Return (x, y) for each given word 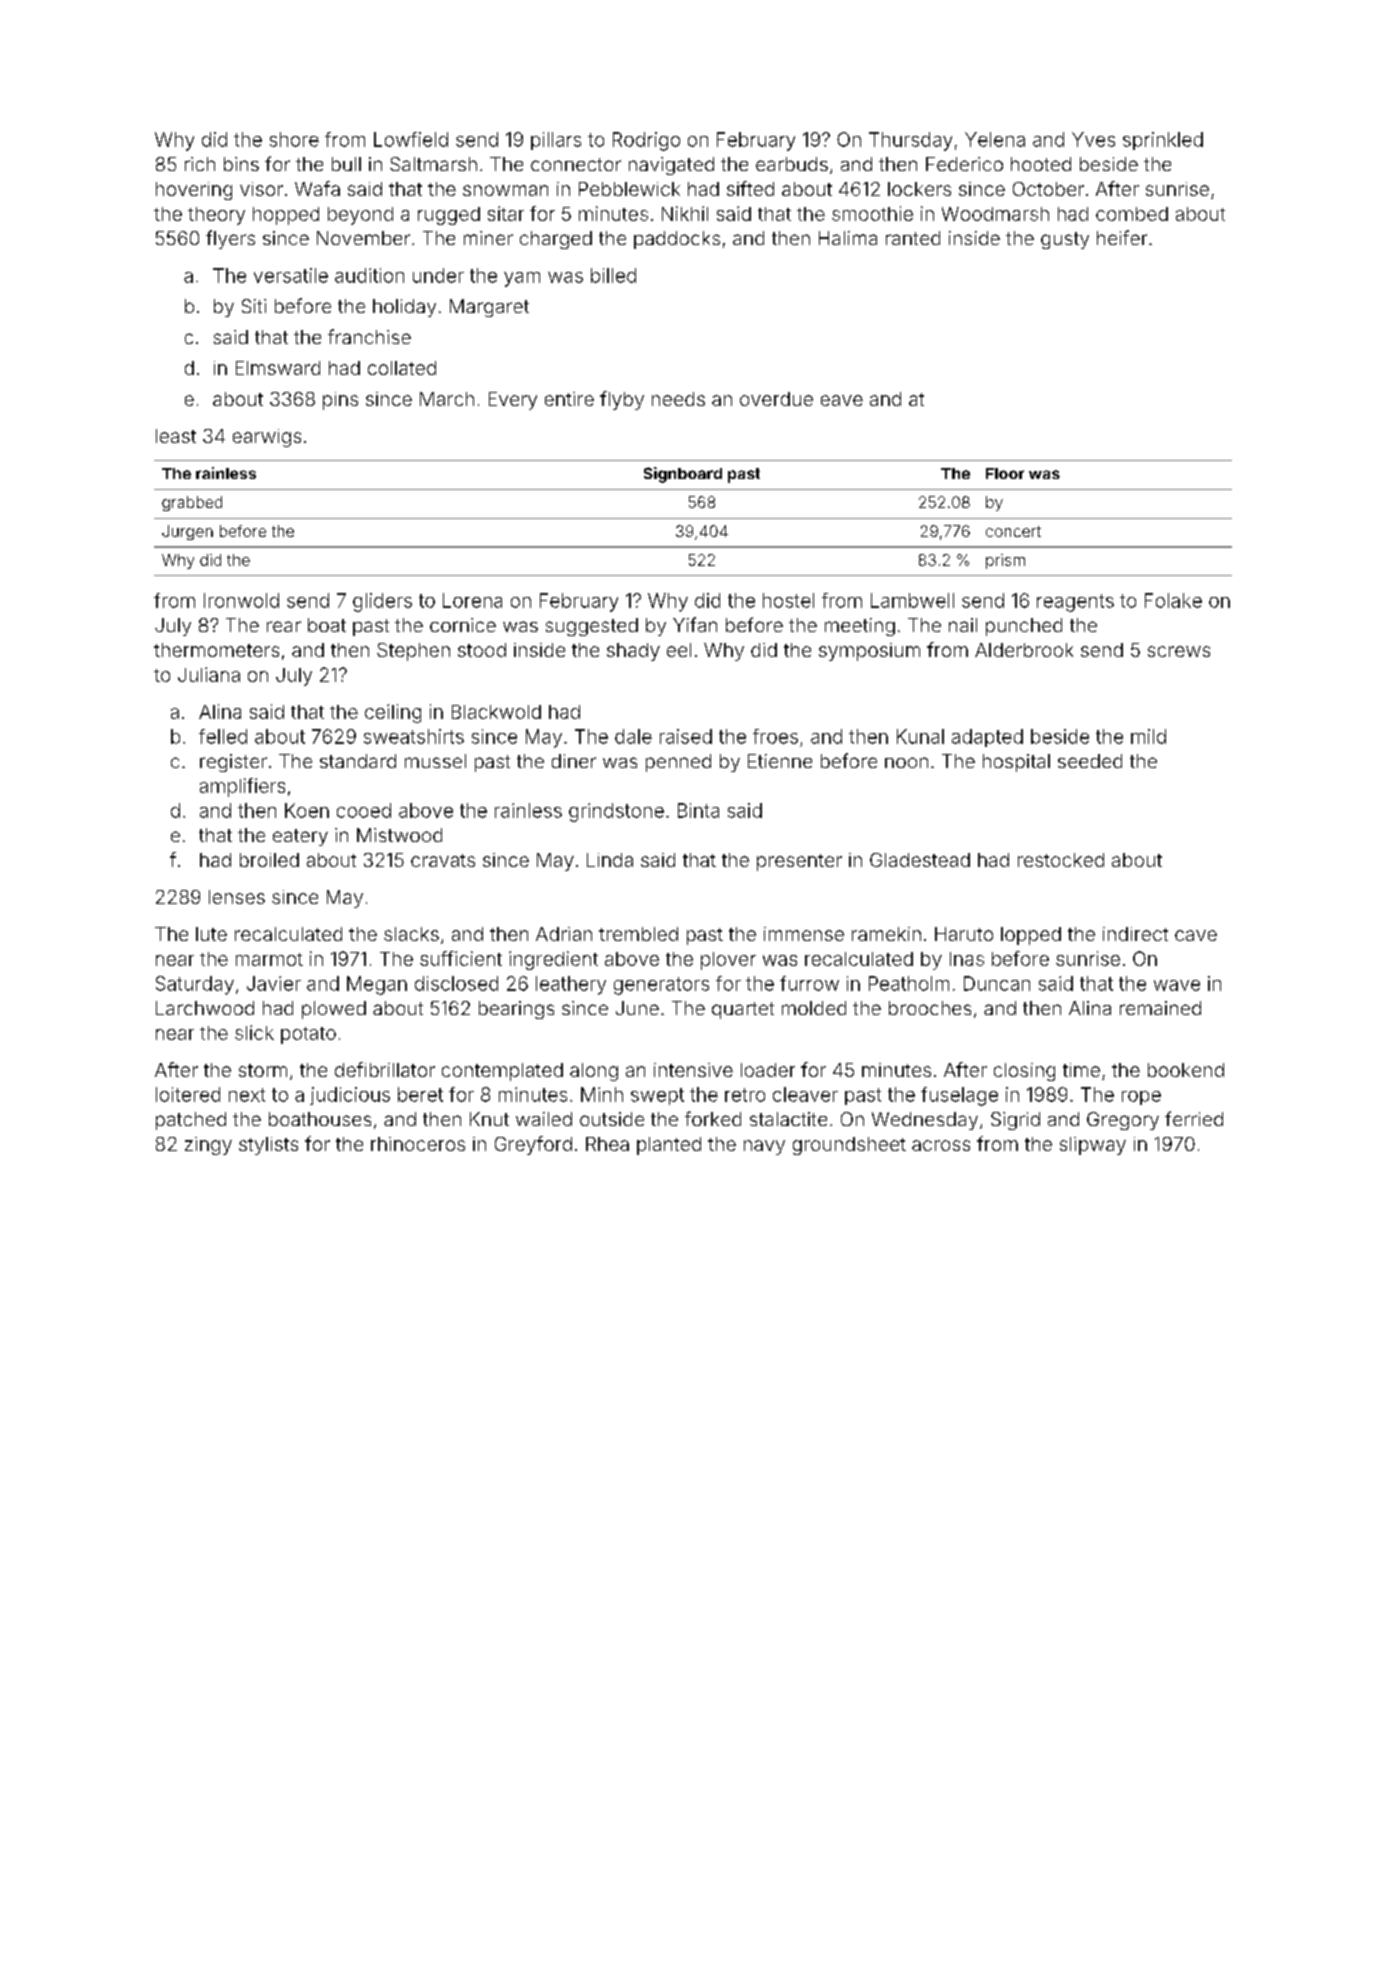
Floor (1005, 473)
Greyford (533, 1145)
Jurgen (187, 532)
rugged (449, 216)
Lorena (472, 600)
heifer (1122, 237)
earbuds (792, 164)
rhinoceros (418, 1144)
